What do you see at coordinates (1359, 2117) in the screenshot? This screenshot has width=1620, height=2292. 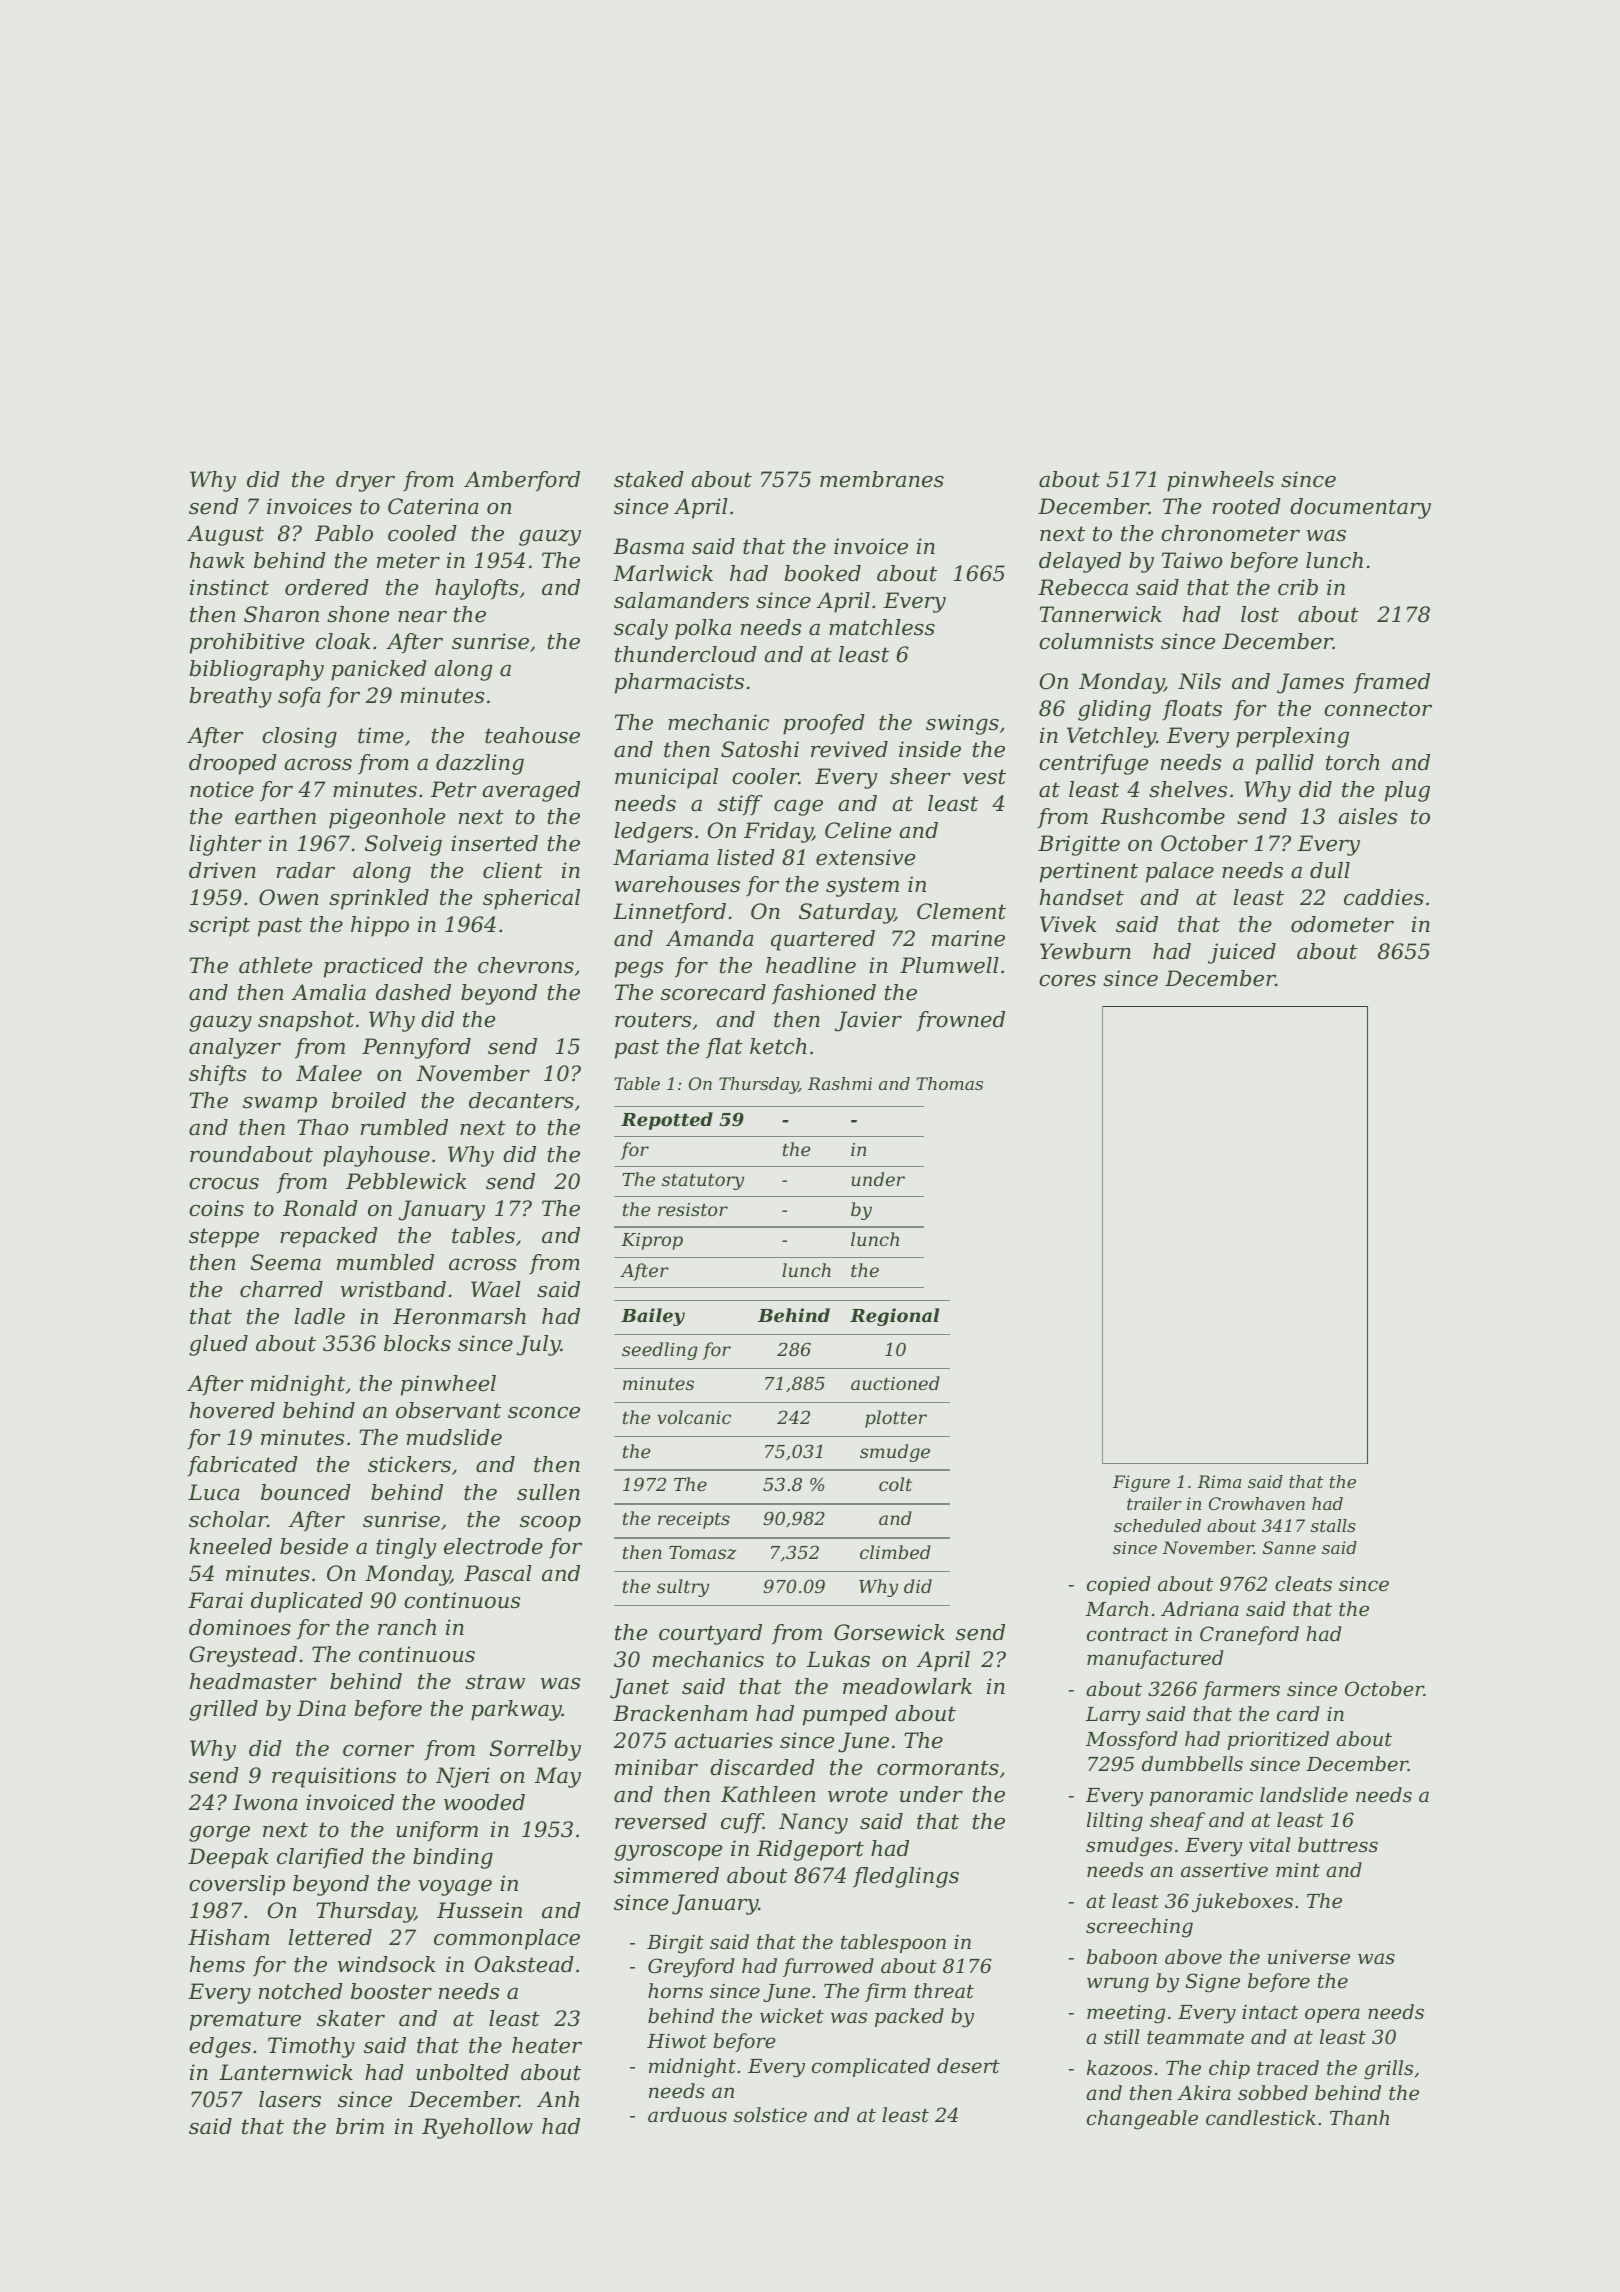 I see `Thanh` at bounding box center [1359, 2117].
